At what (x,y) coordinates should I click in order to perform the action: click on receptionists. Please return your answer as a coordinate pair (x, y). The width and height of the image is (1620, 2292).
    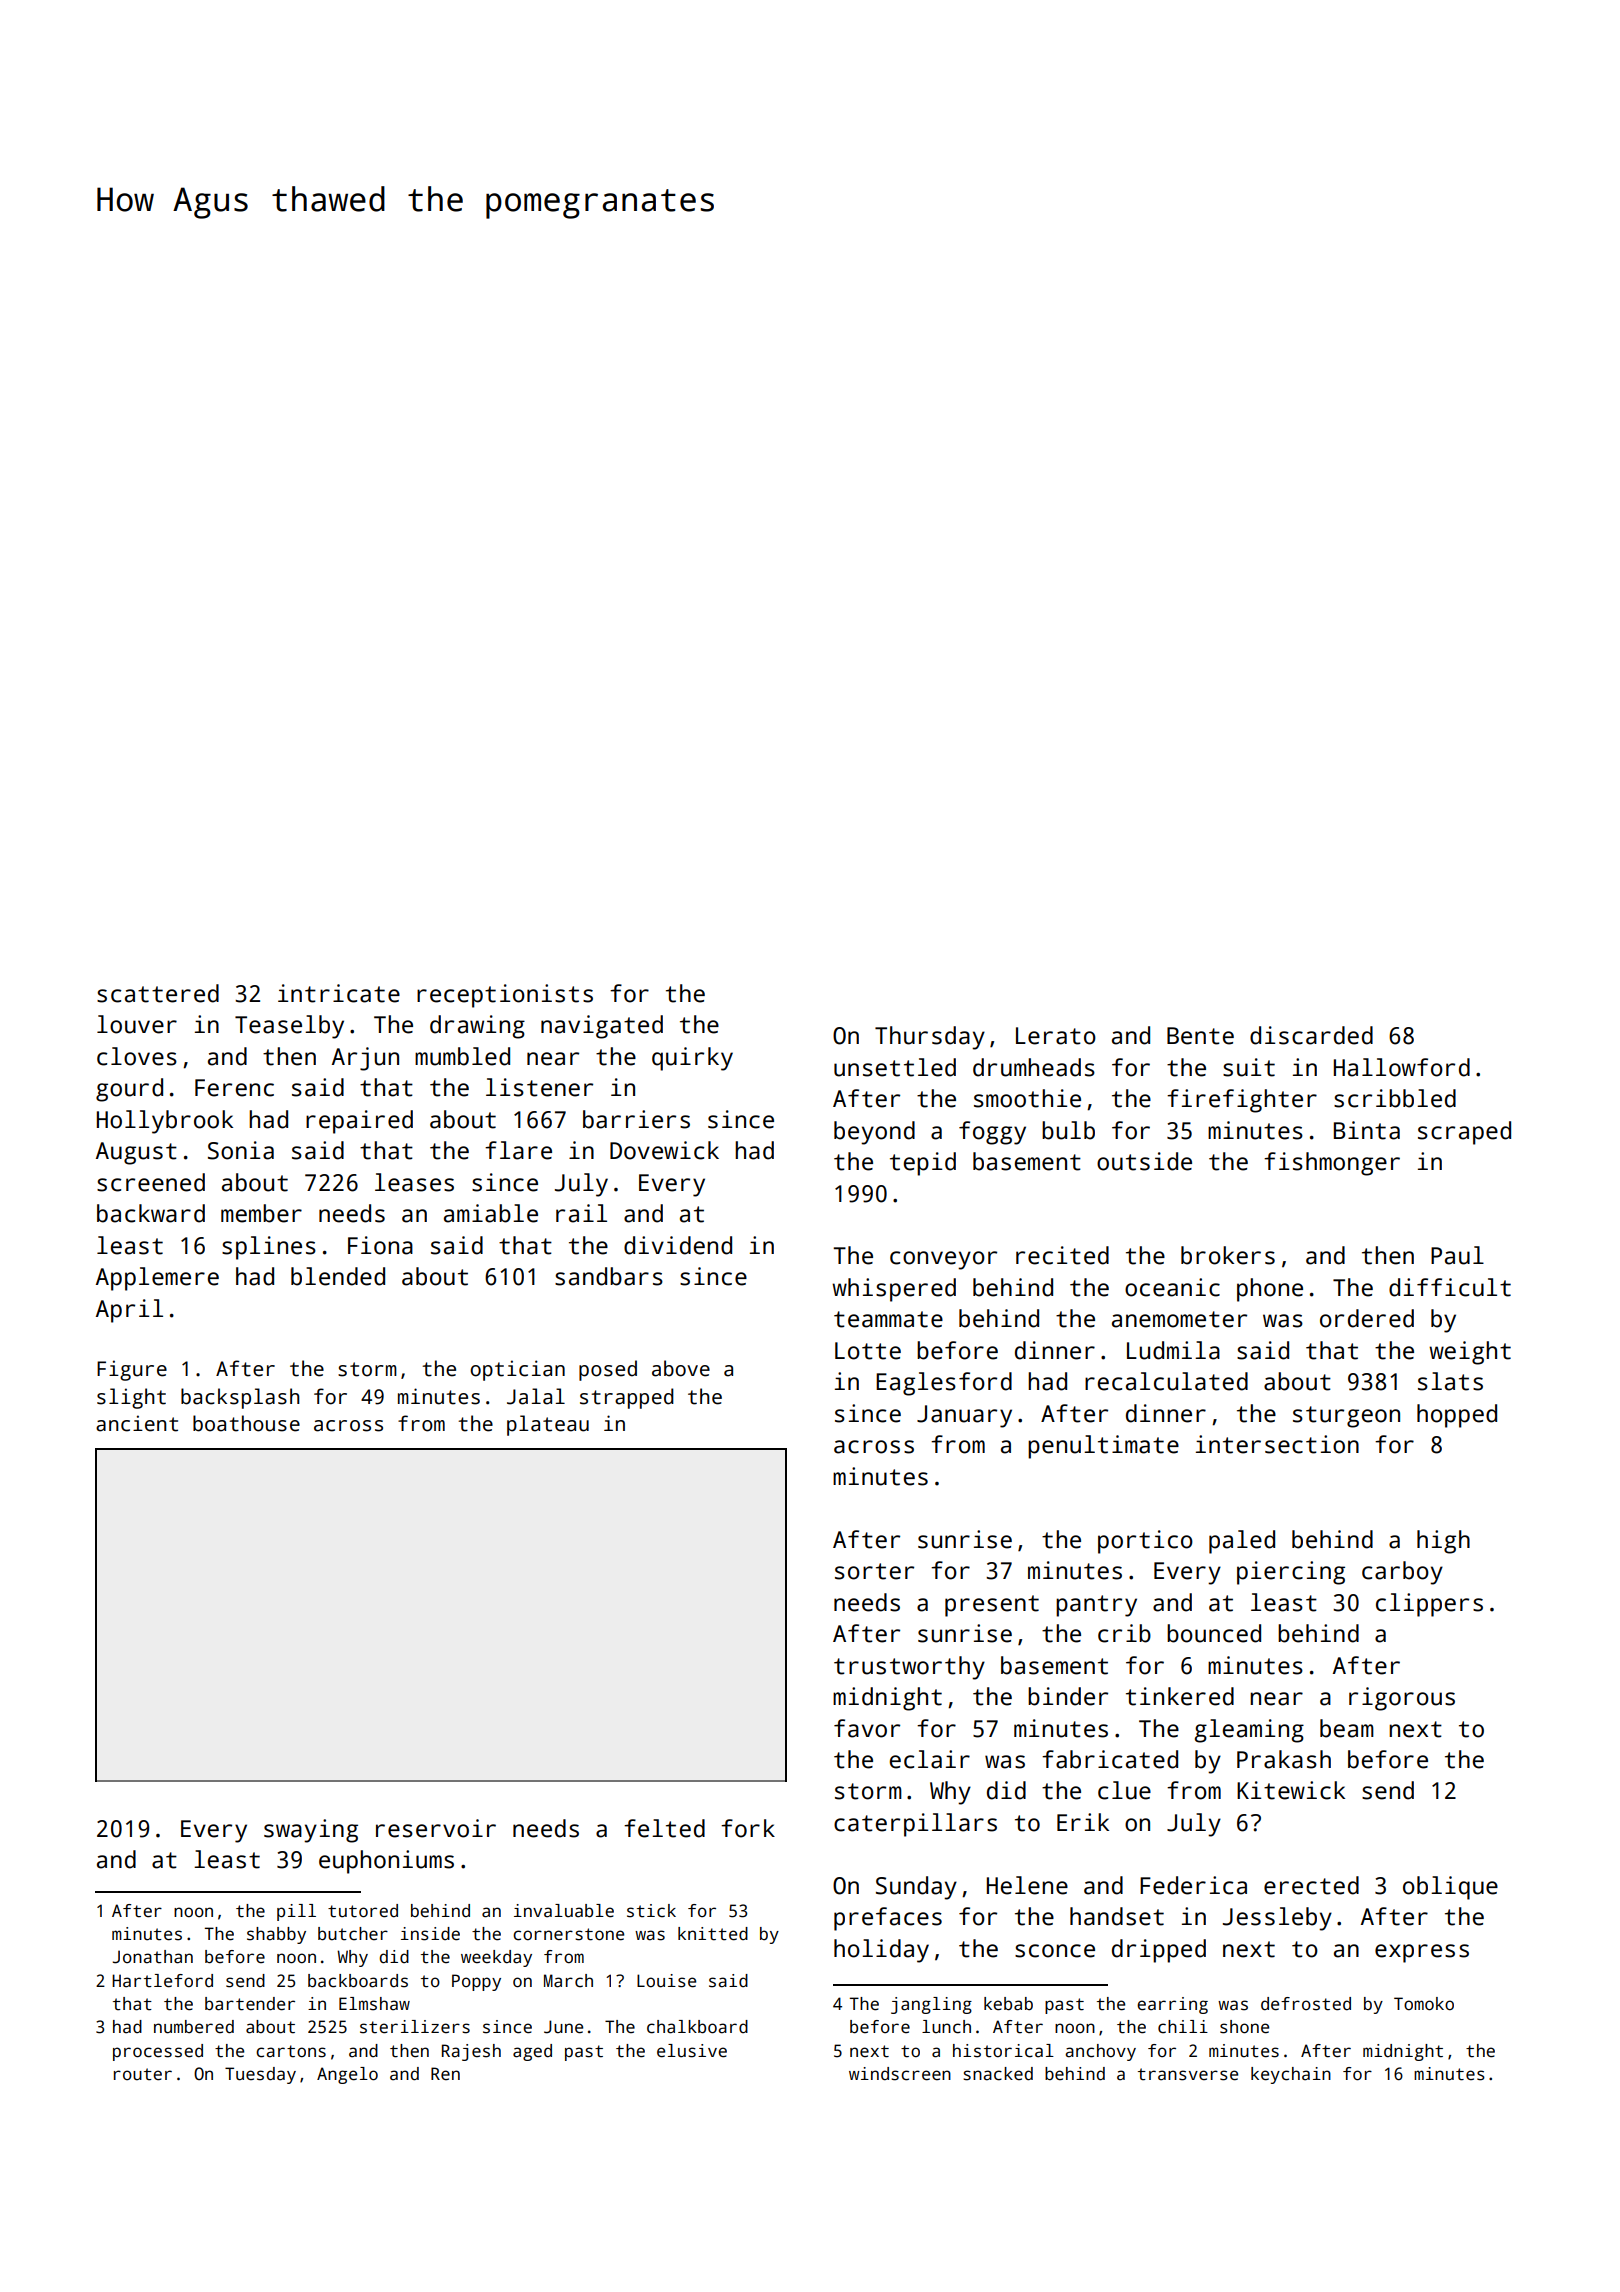
    Looking at the image, I should click on (505, 996).
